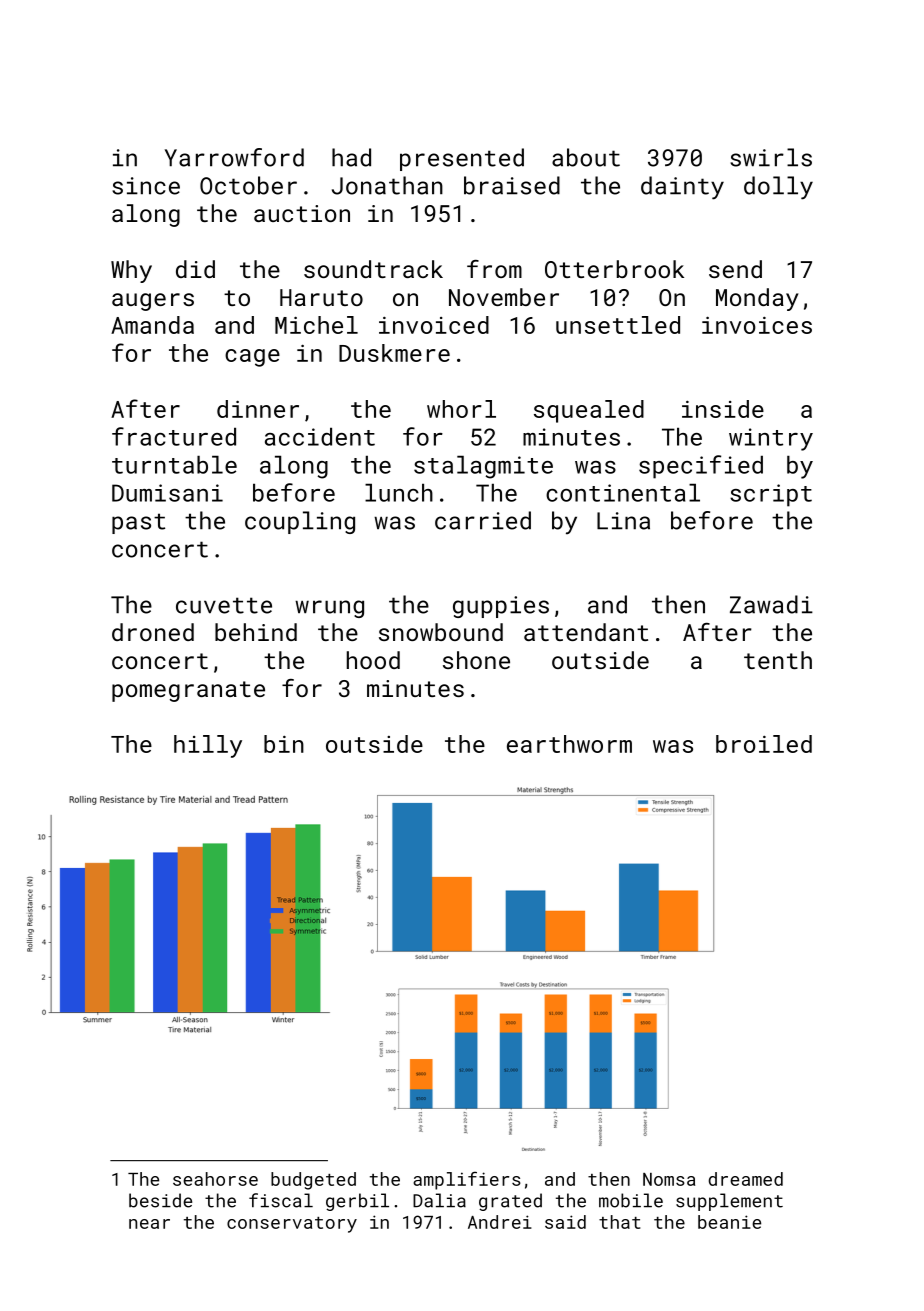 This document has width=924, height=1311. What do you see at coordinates (284, 744) in the document?
I see `bin` at bounding box center [284, 744].
